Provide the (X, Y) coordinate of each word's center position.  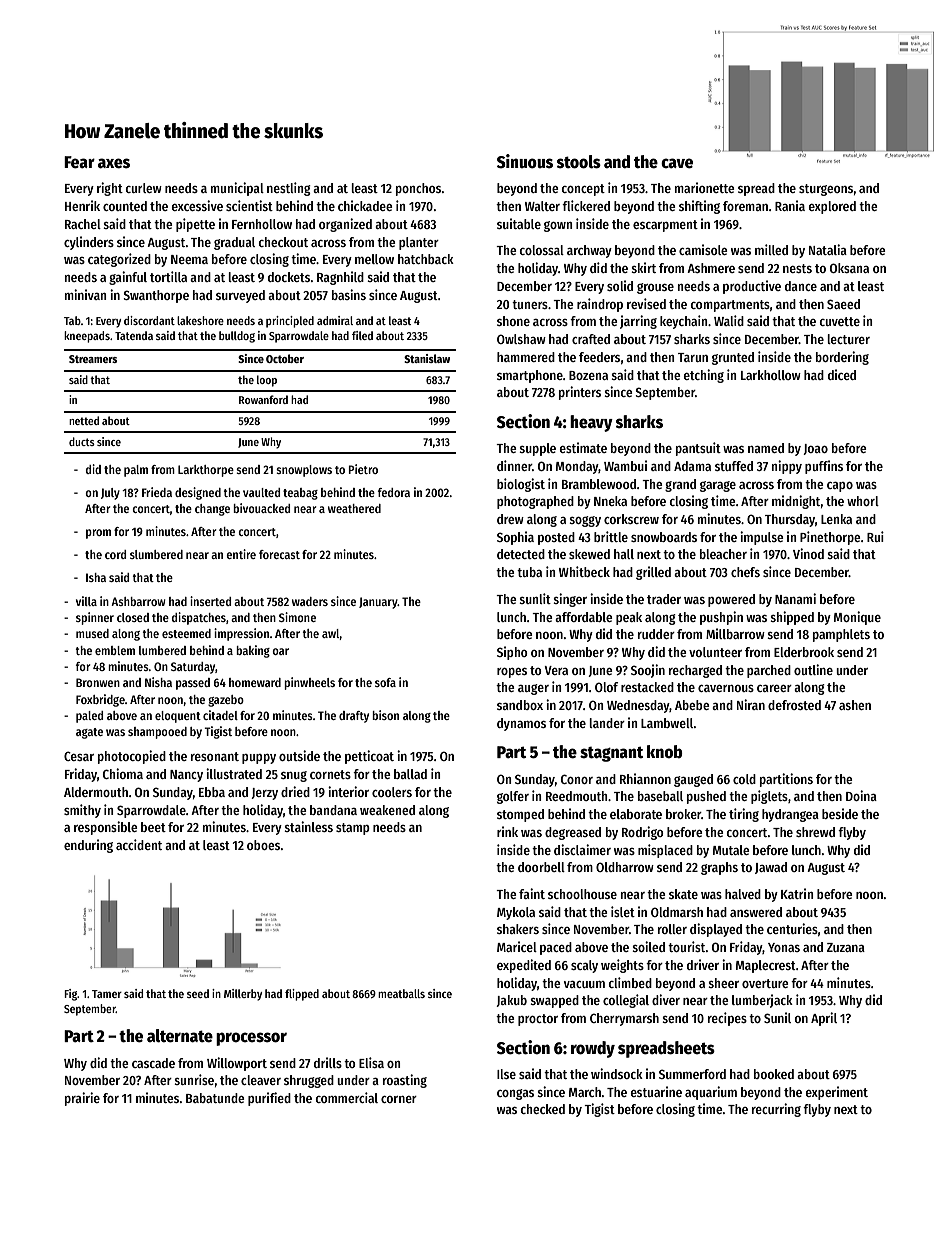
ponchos (419, 189)
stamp (353, 829)
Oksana (849, 268)
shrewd (815, 832)
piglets (769, 797)
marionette (704, 187)
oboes (264, 845)
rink (507, 831)
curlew (144, 188)
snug (294, 776)
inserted (210, 601)
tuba (529, 572)
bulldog (237, 337)
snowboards (664, 537)
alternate (180, 1036)
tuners (530, 304)
